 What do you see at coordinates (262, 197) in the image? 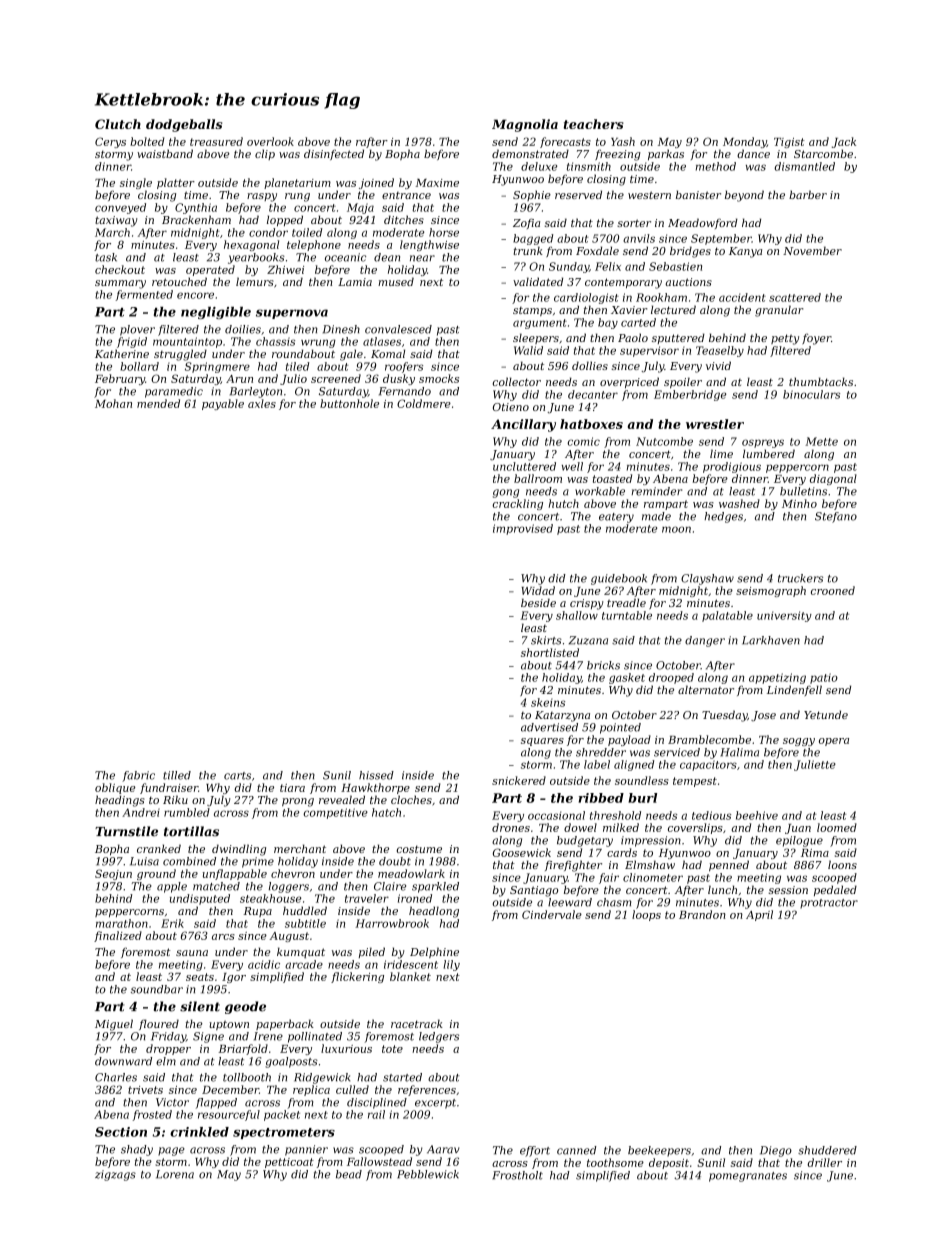
I see `raspy` at bounding box center [262, 197].
